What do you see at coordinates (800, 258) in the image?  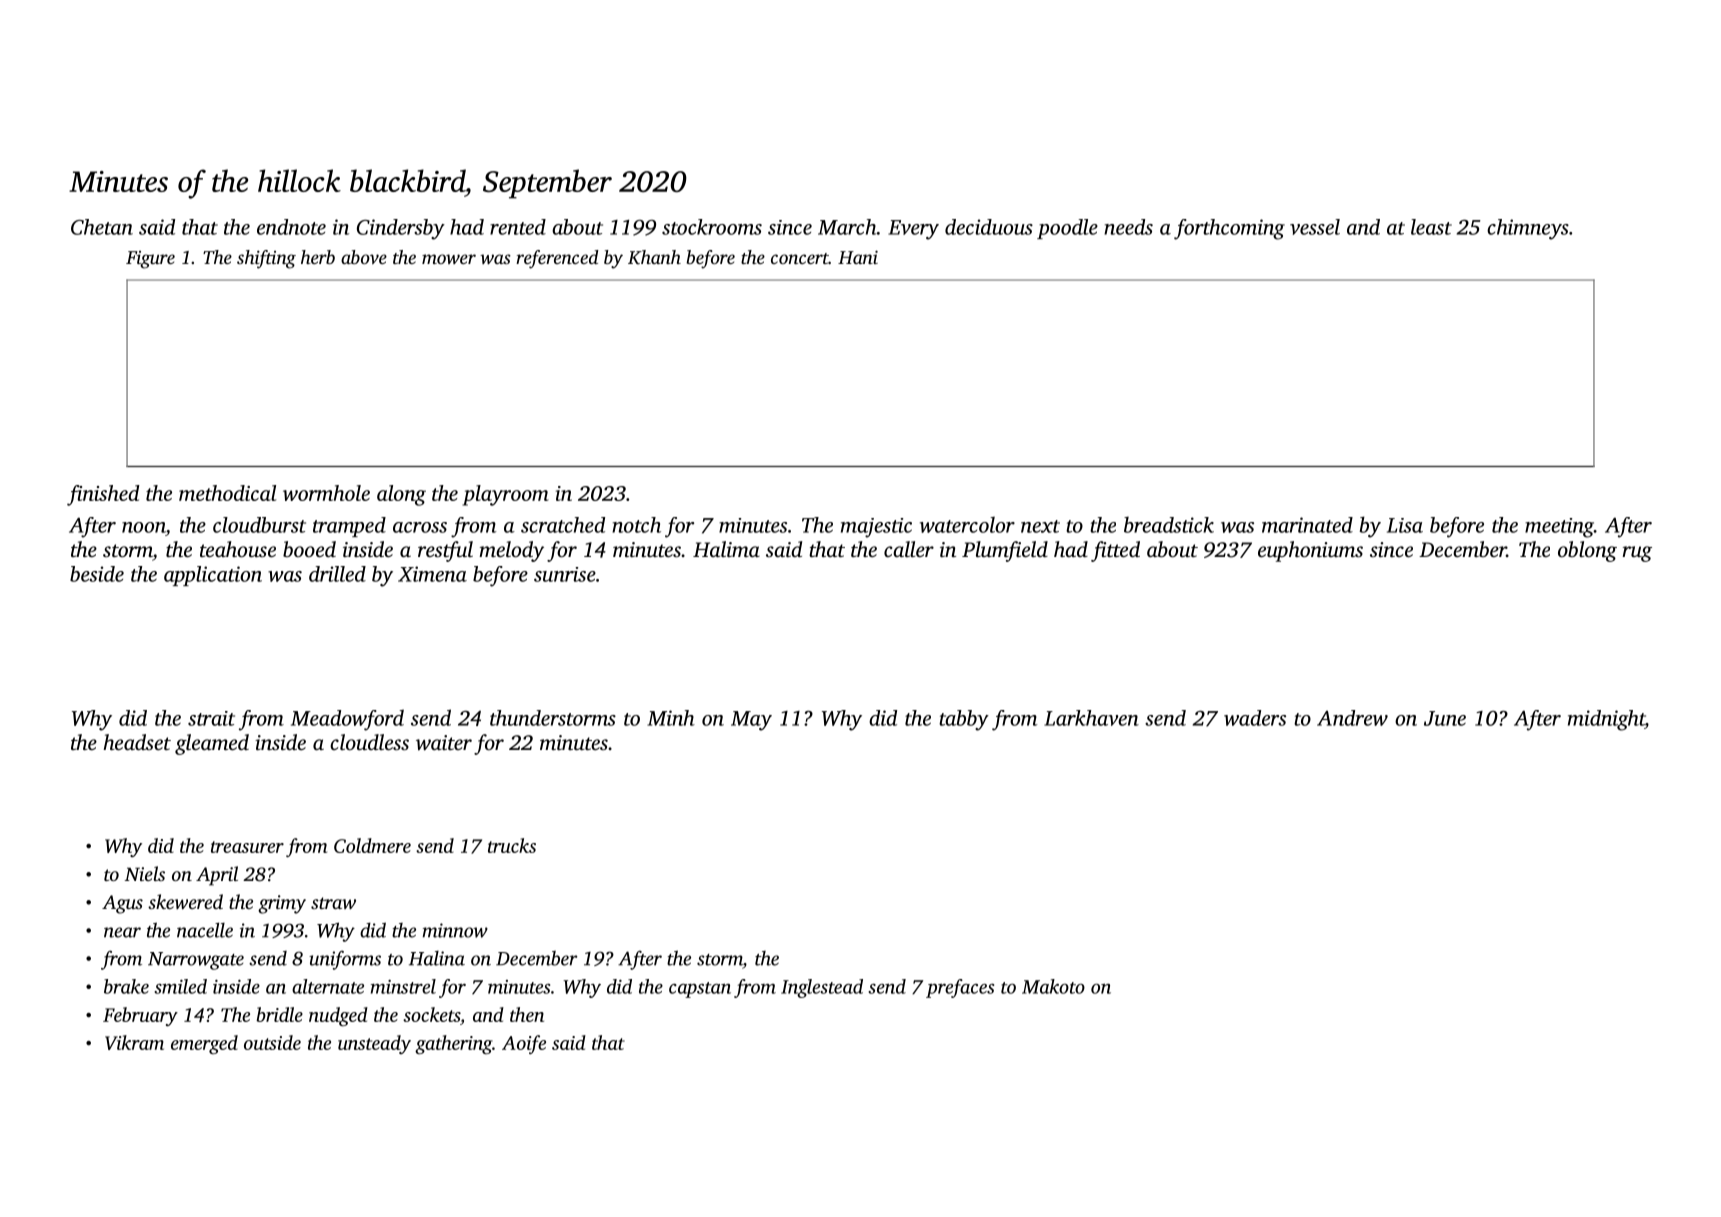 I see `concert` at bounding box center [800, 258].
